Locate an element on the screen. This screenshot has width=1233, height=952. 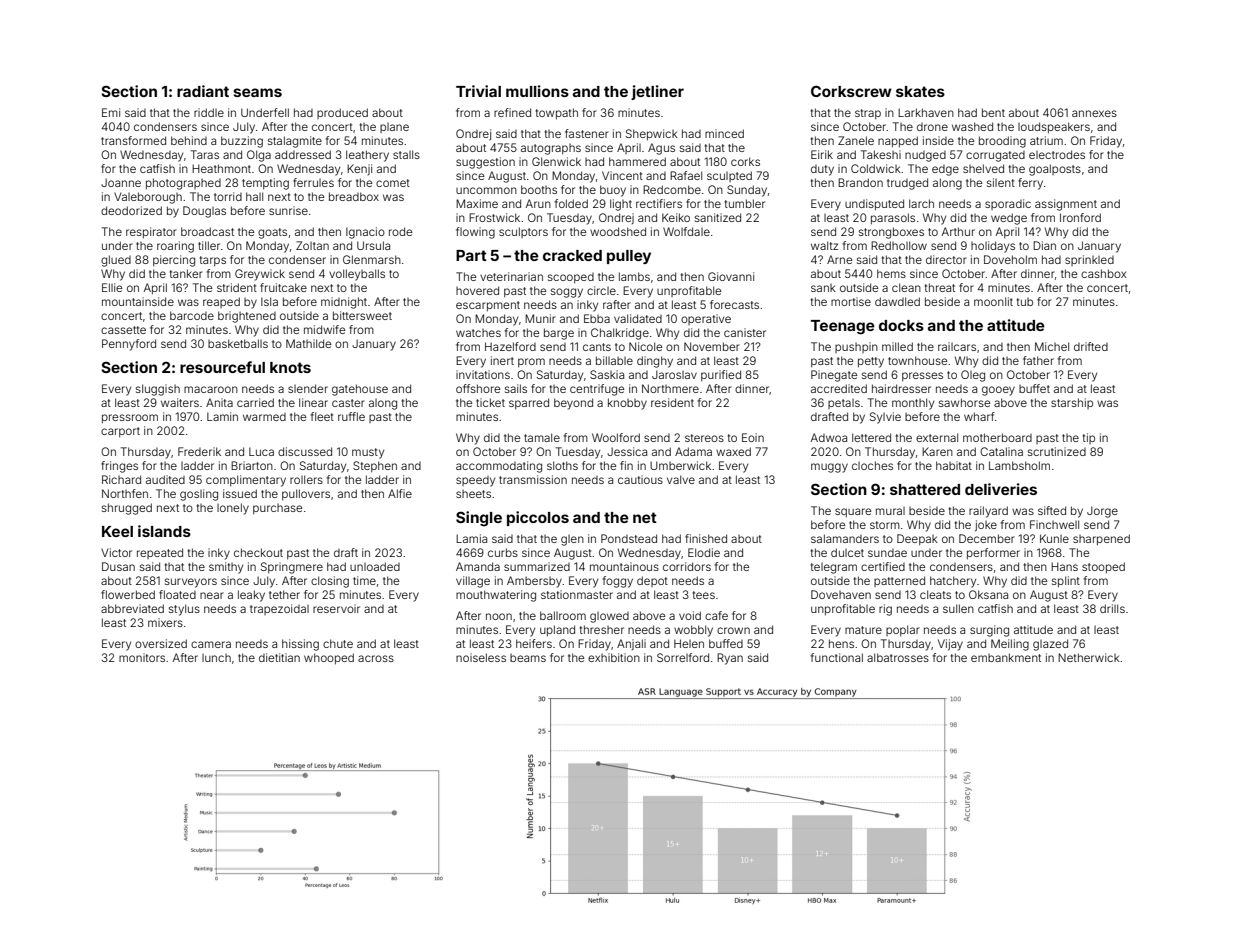
cassette is located at coordinates (123, 330).
